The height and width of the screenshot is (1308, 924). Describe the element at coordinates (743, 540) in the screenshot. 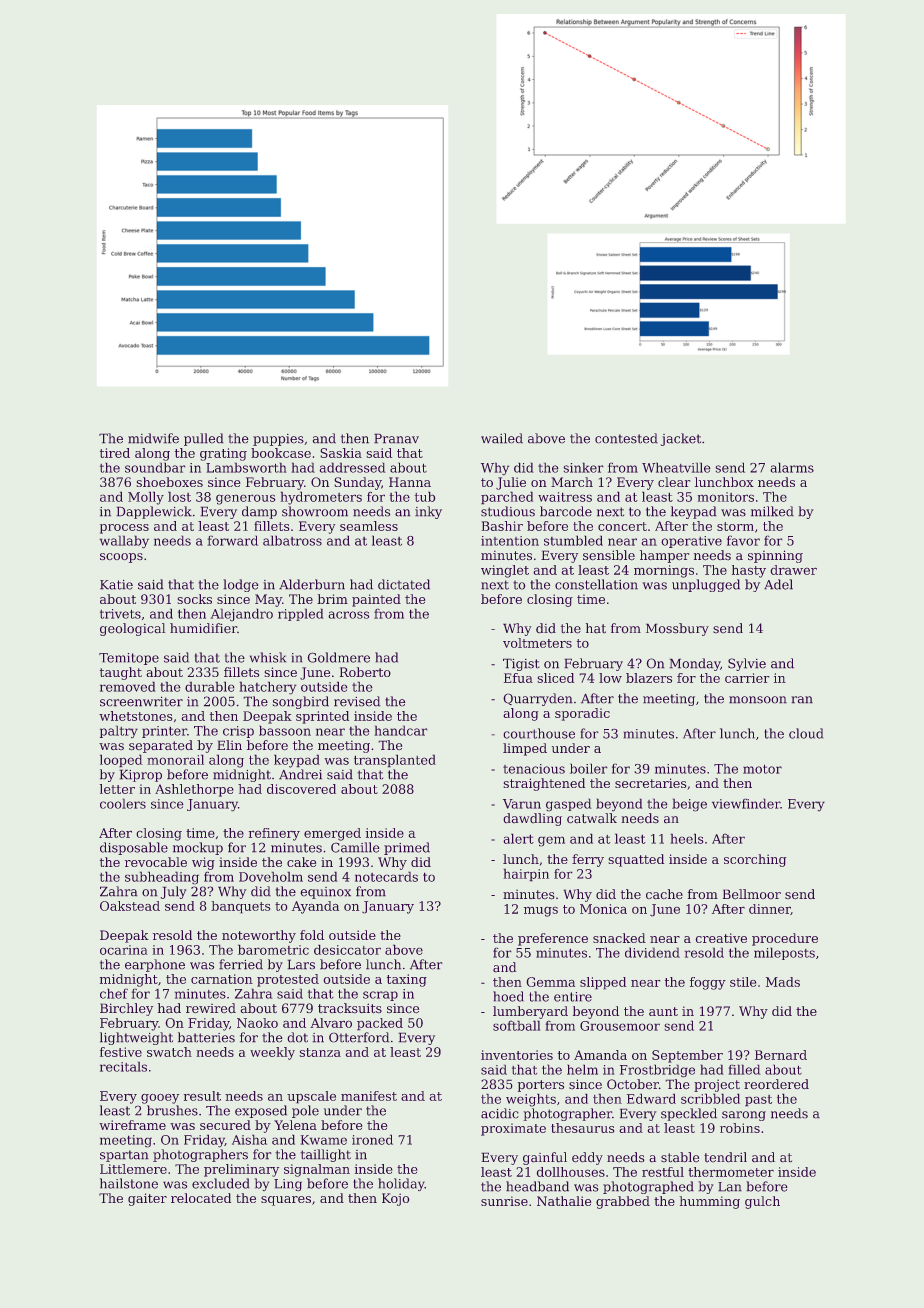

I see `favor` at that location.
